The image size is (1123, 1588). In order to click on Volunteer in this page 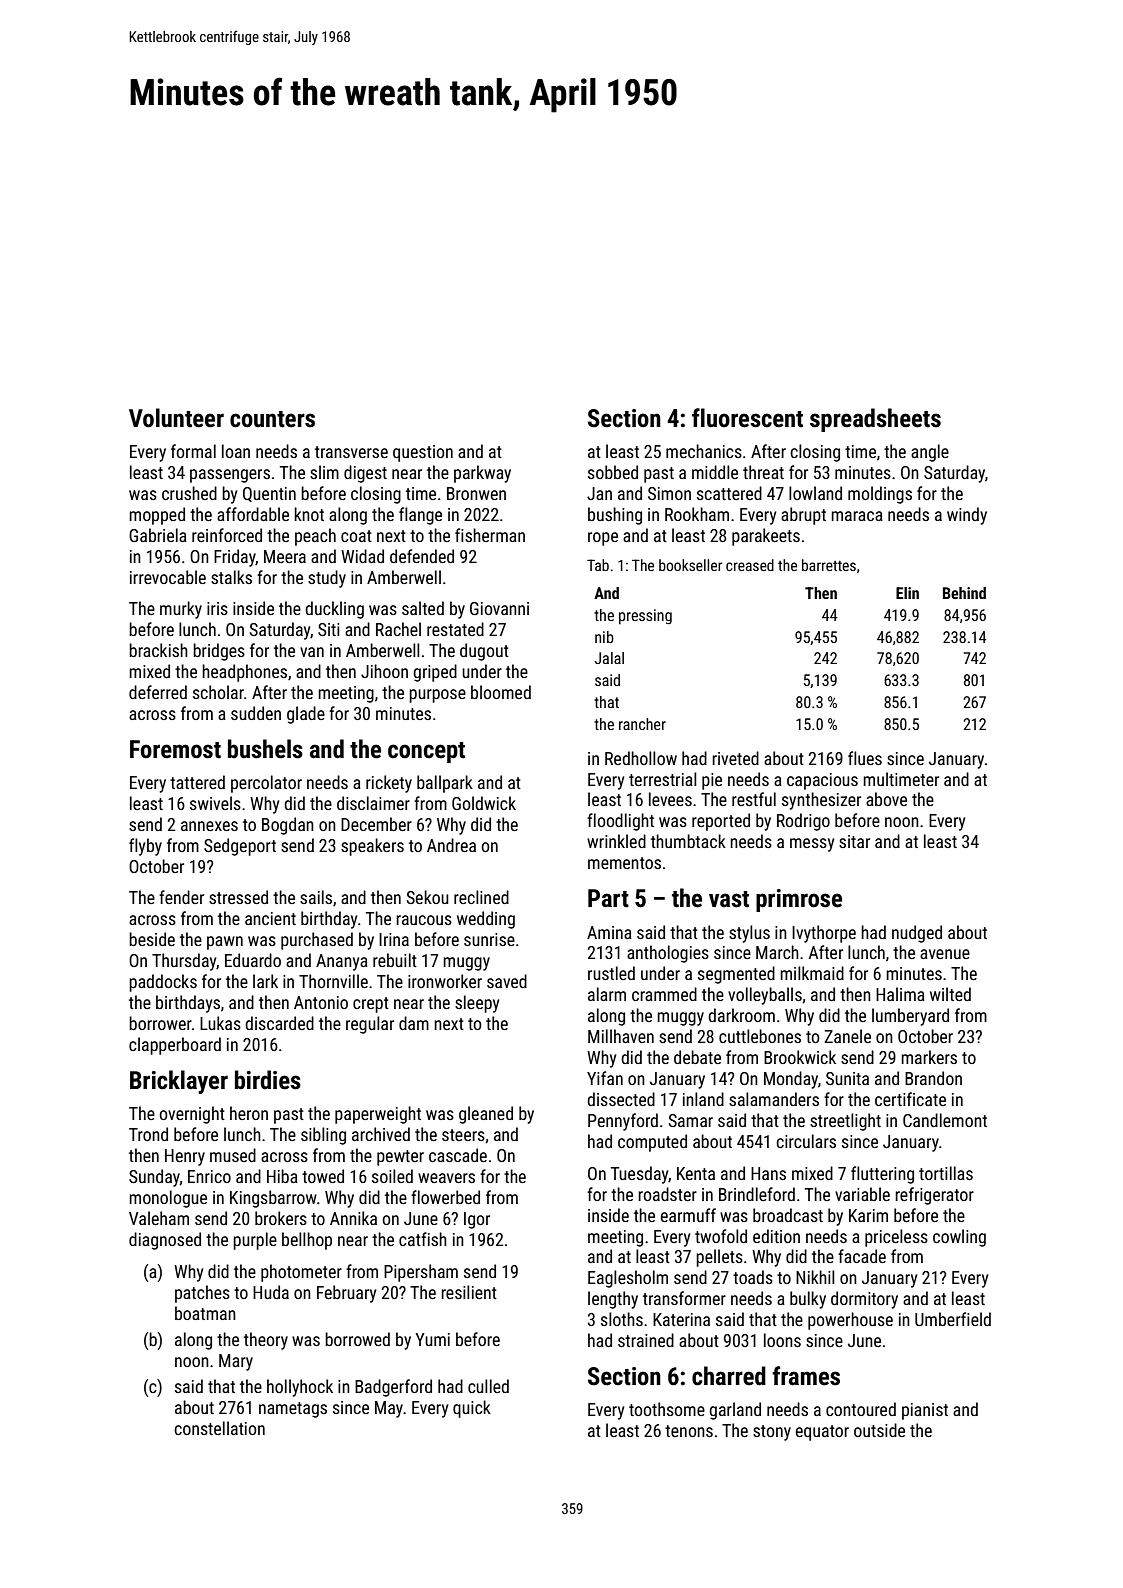, I will do `click(176, 418)`.
